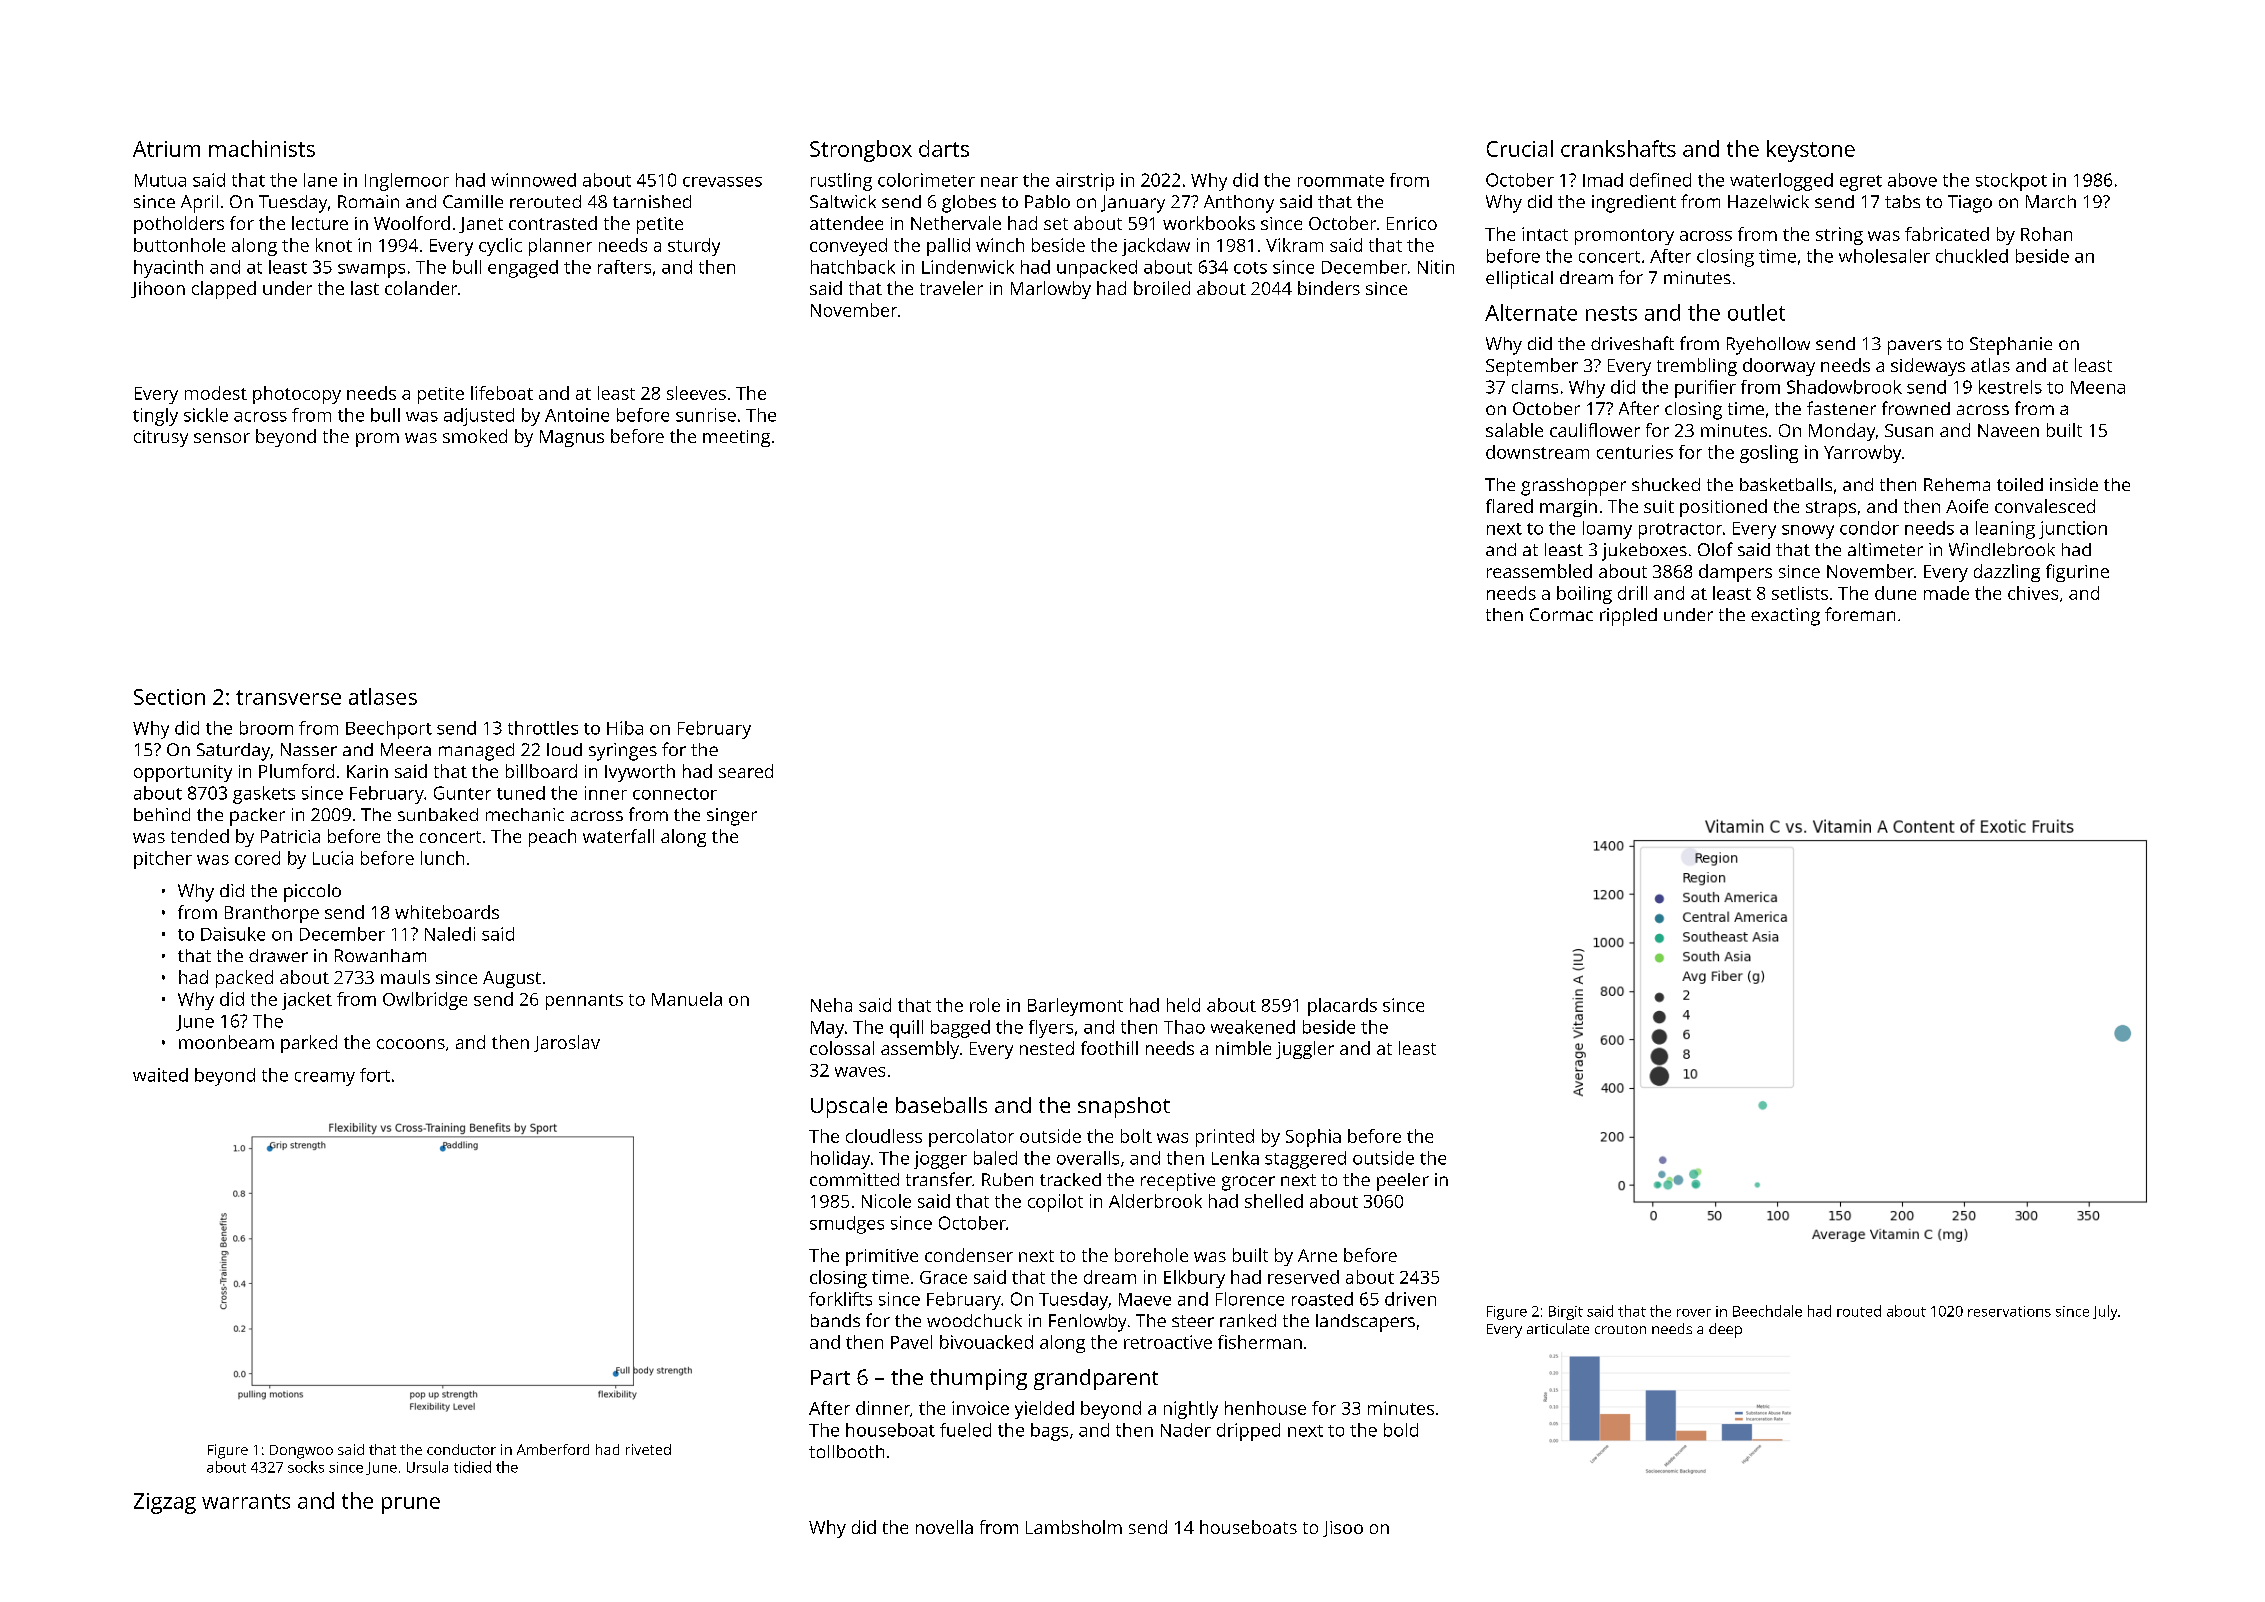 Image resolution: width=2265 pixels, height=1602 pixels. What do you see at coordinates (427, 1467) in the screenshot?
I see `Ursula` at bounding box center [427, 1467].
